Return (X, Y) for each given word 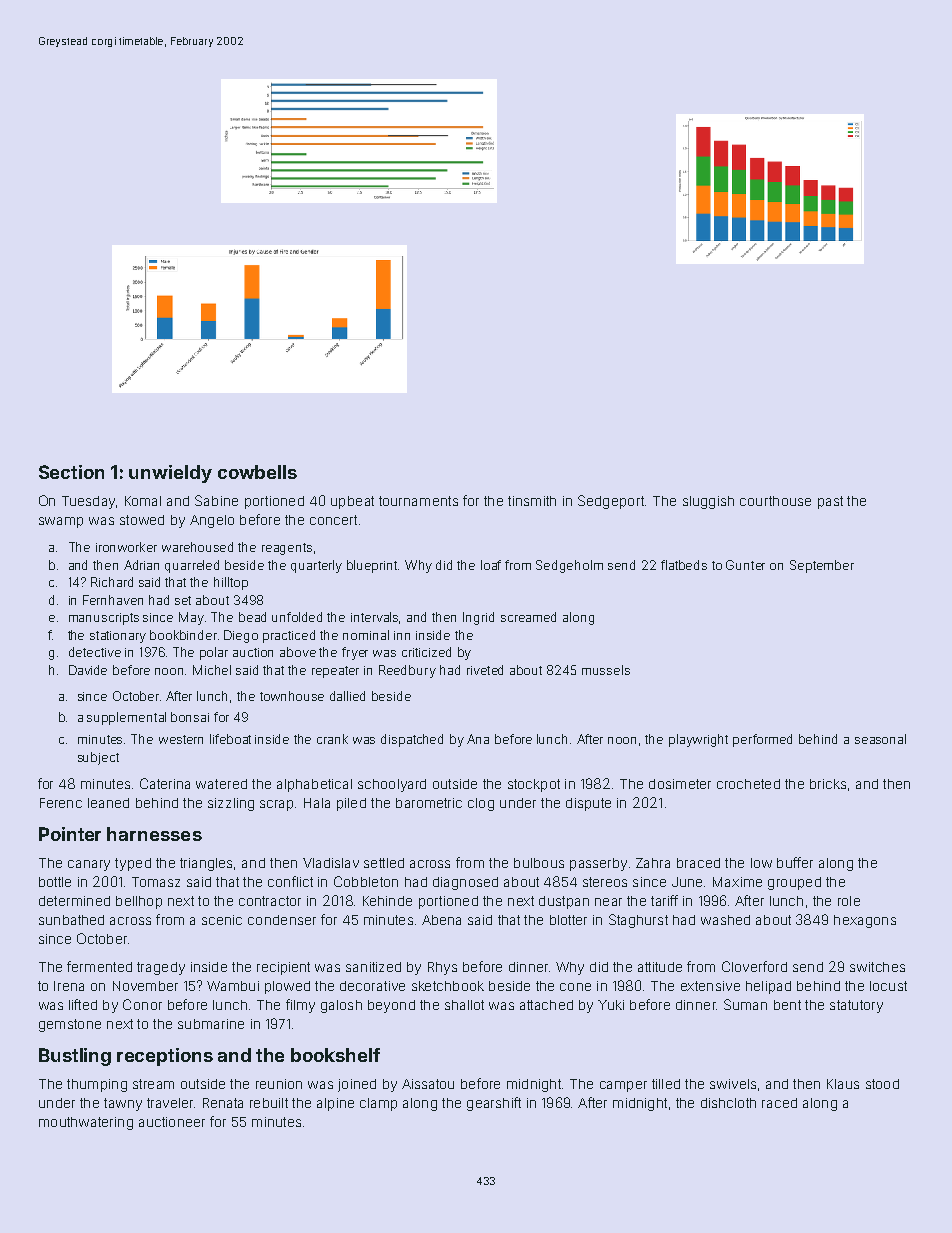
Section (71, 472)
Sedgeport (611, 502)
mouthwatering (86, 1123)
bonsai (190, 717)
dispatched (412, 740)
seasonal (880, 739)
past (830, 502)
